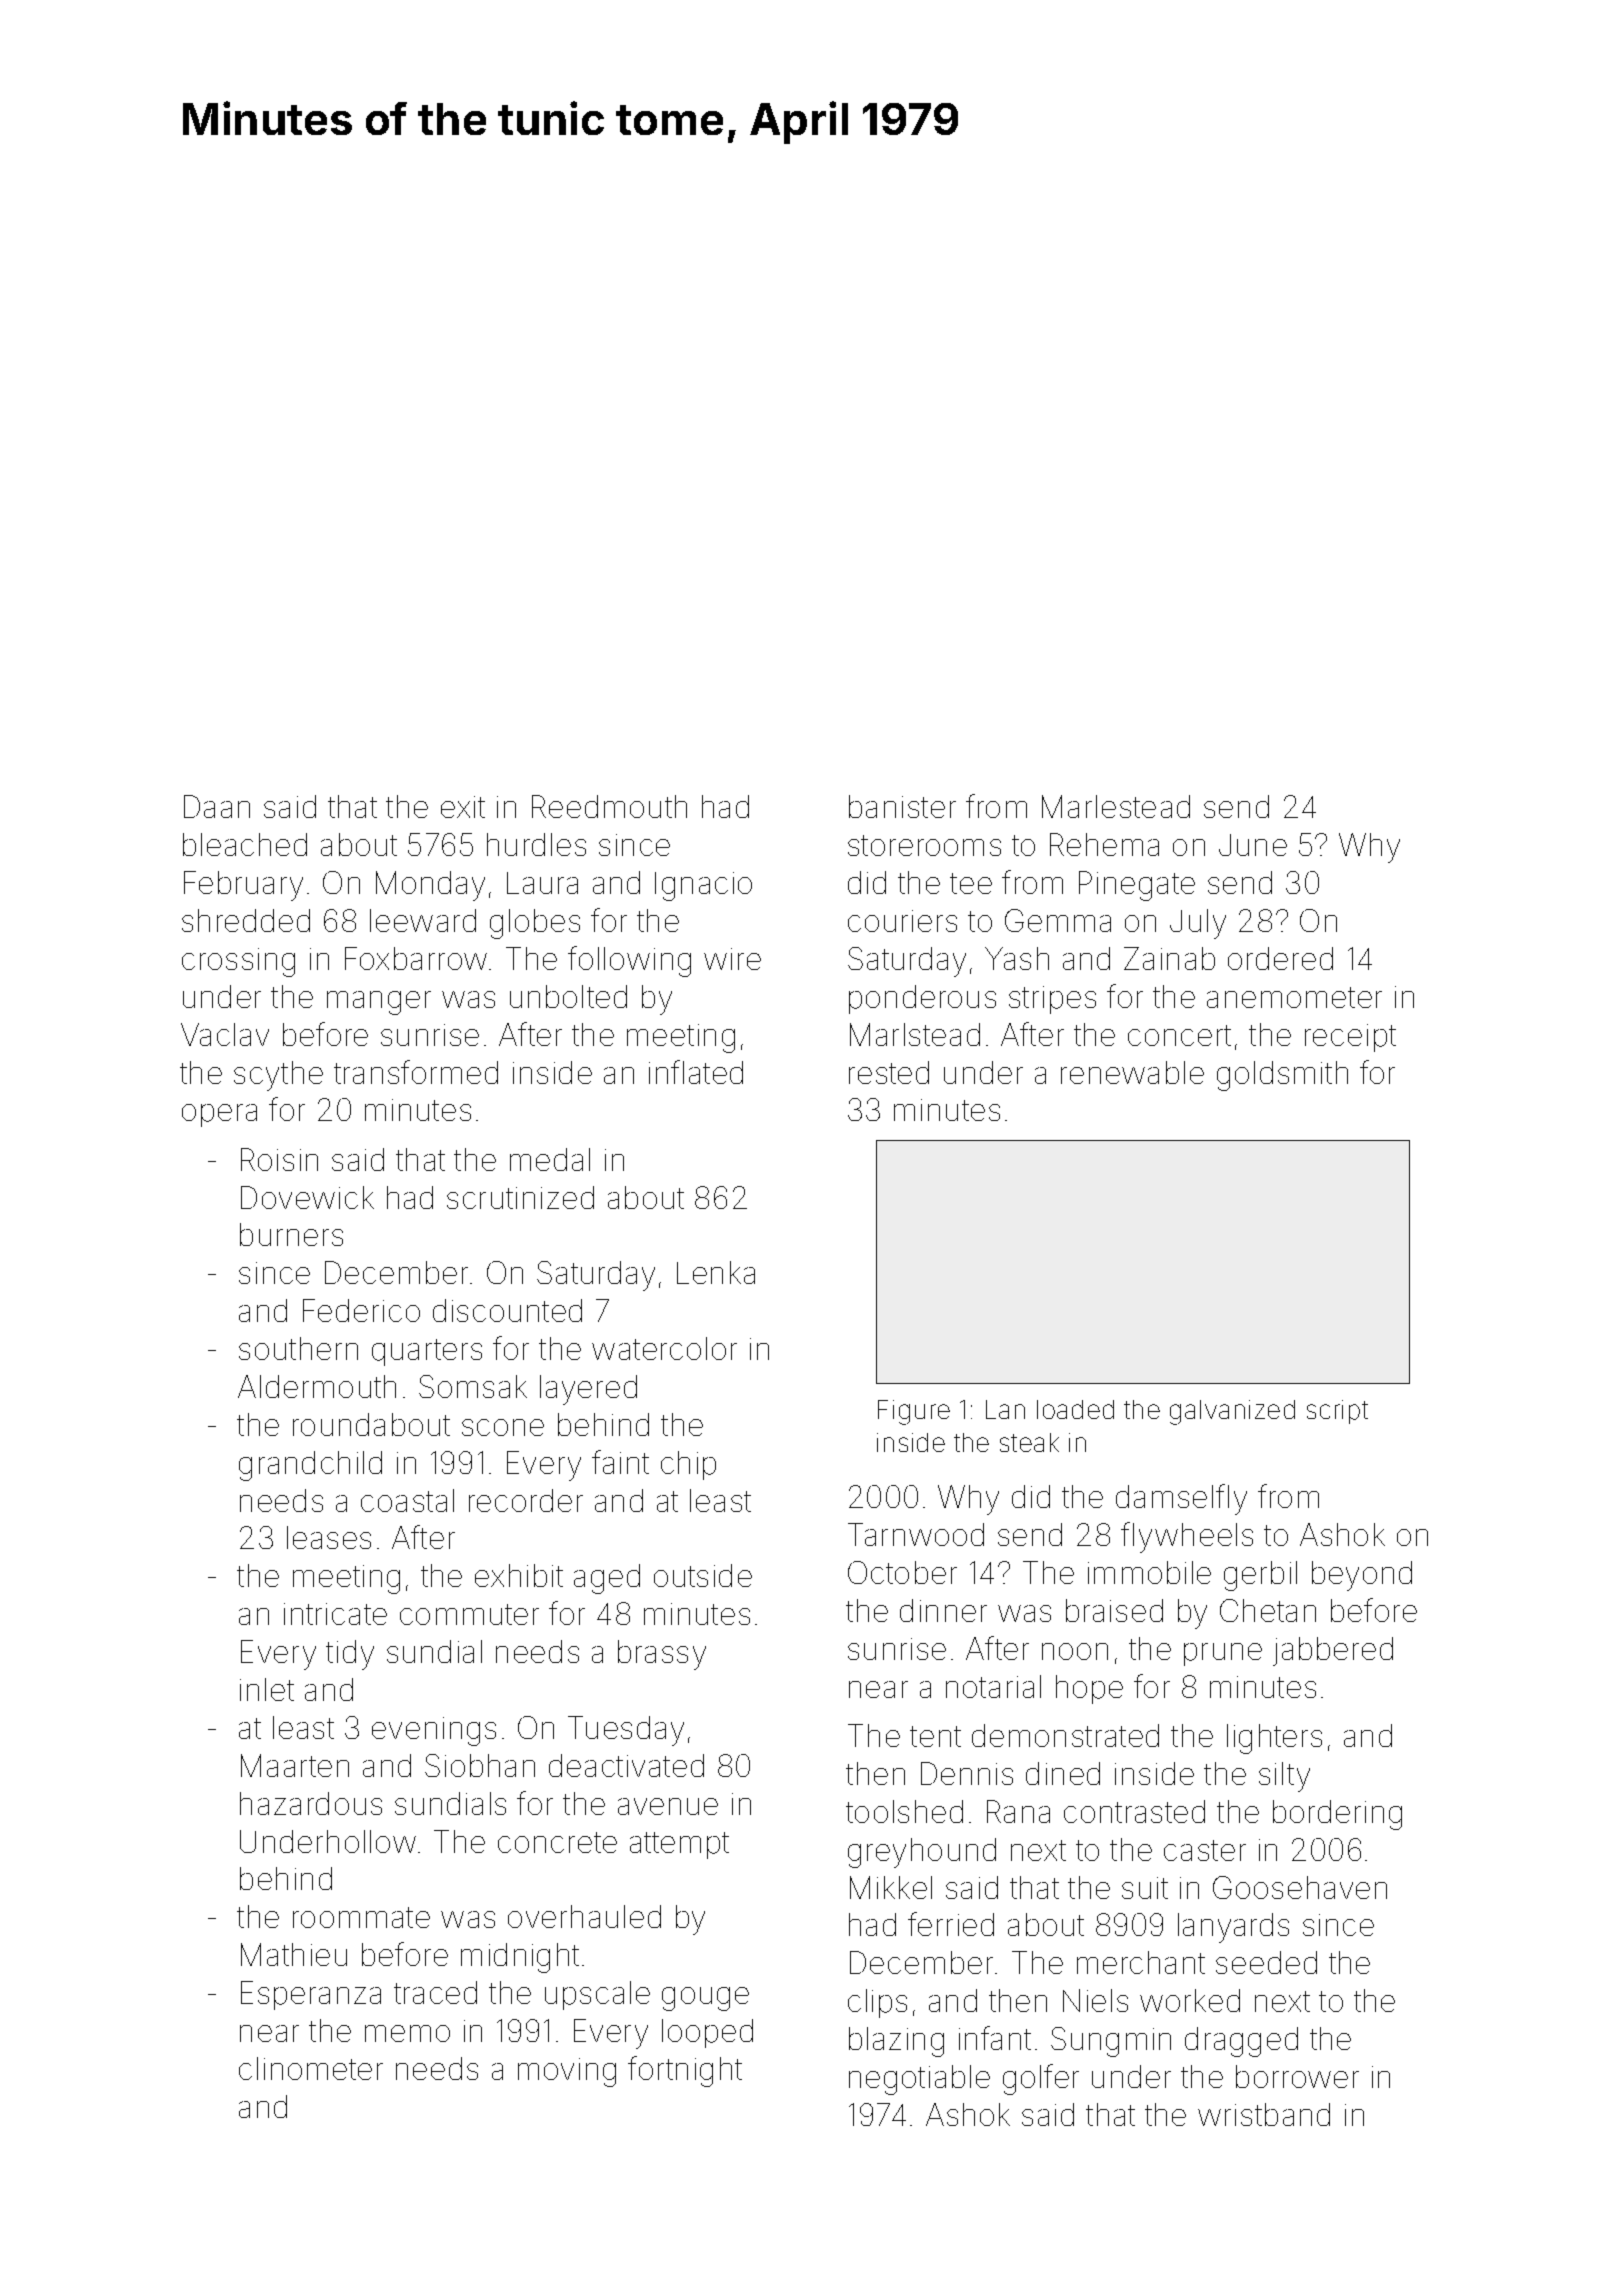 The width and height of the document is (1620, 2292). What do you see at coordinates (971, 883) in the document?
I see `tee` at bounding box center [971, 883].
